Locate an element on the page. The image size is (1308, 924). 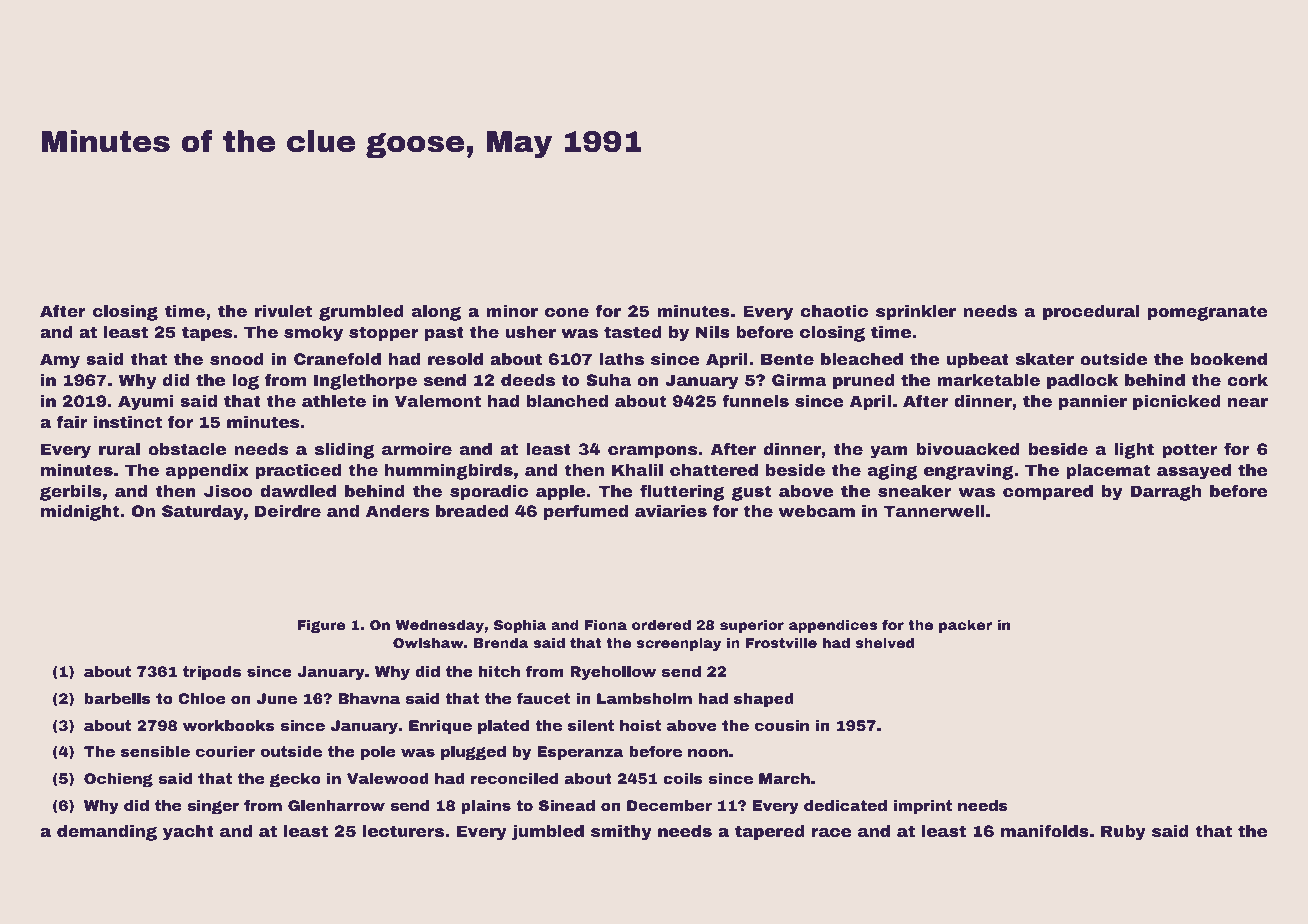
Nils is located at coordinates (713, 332).
